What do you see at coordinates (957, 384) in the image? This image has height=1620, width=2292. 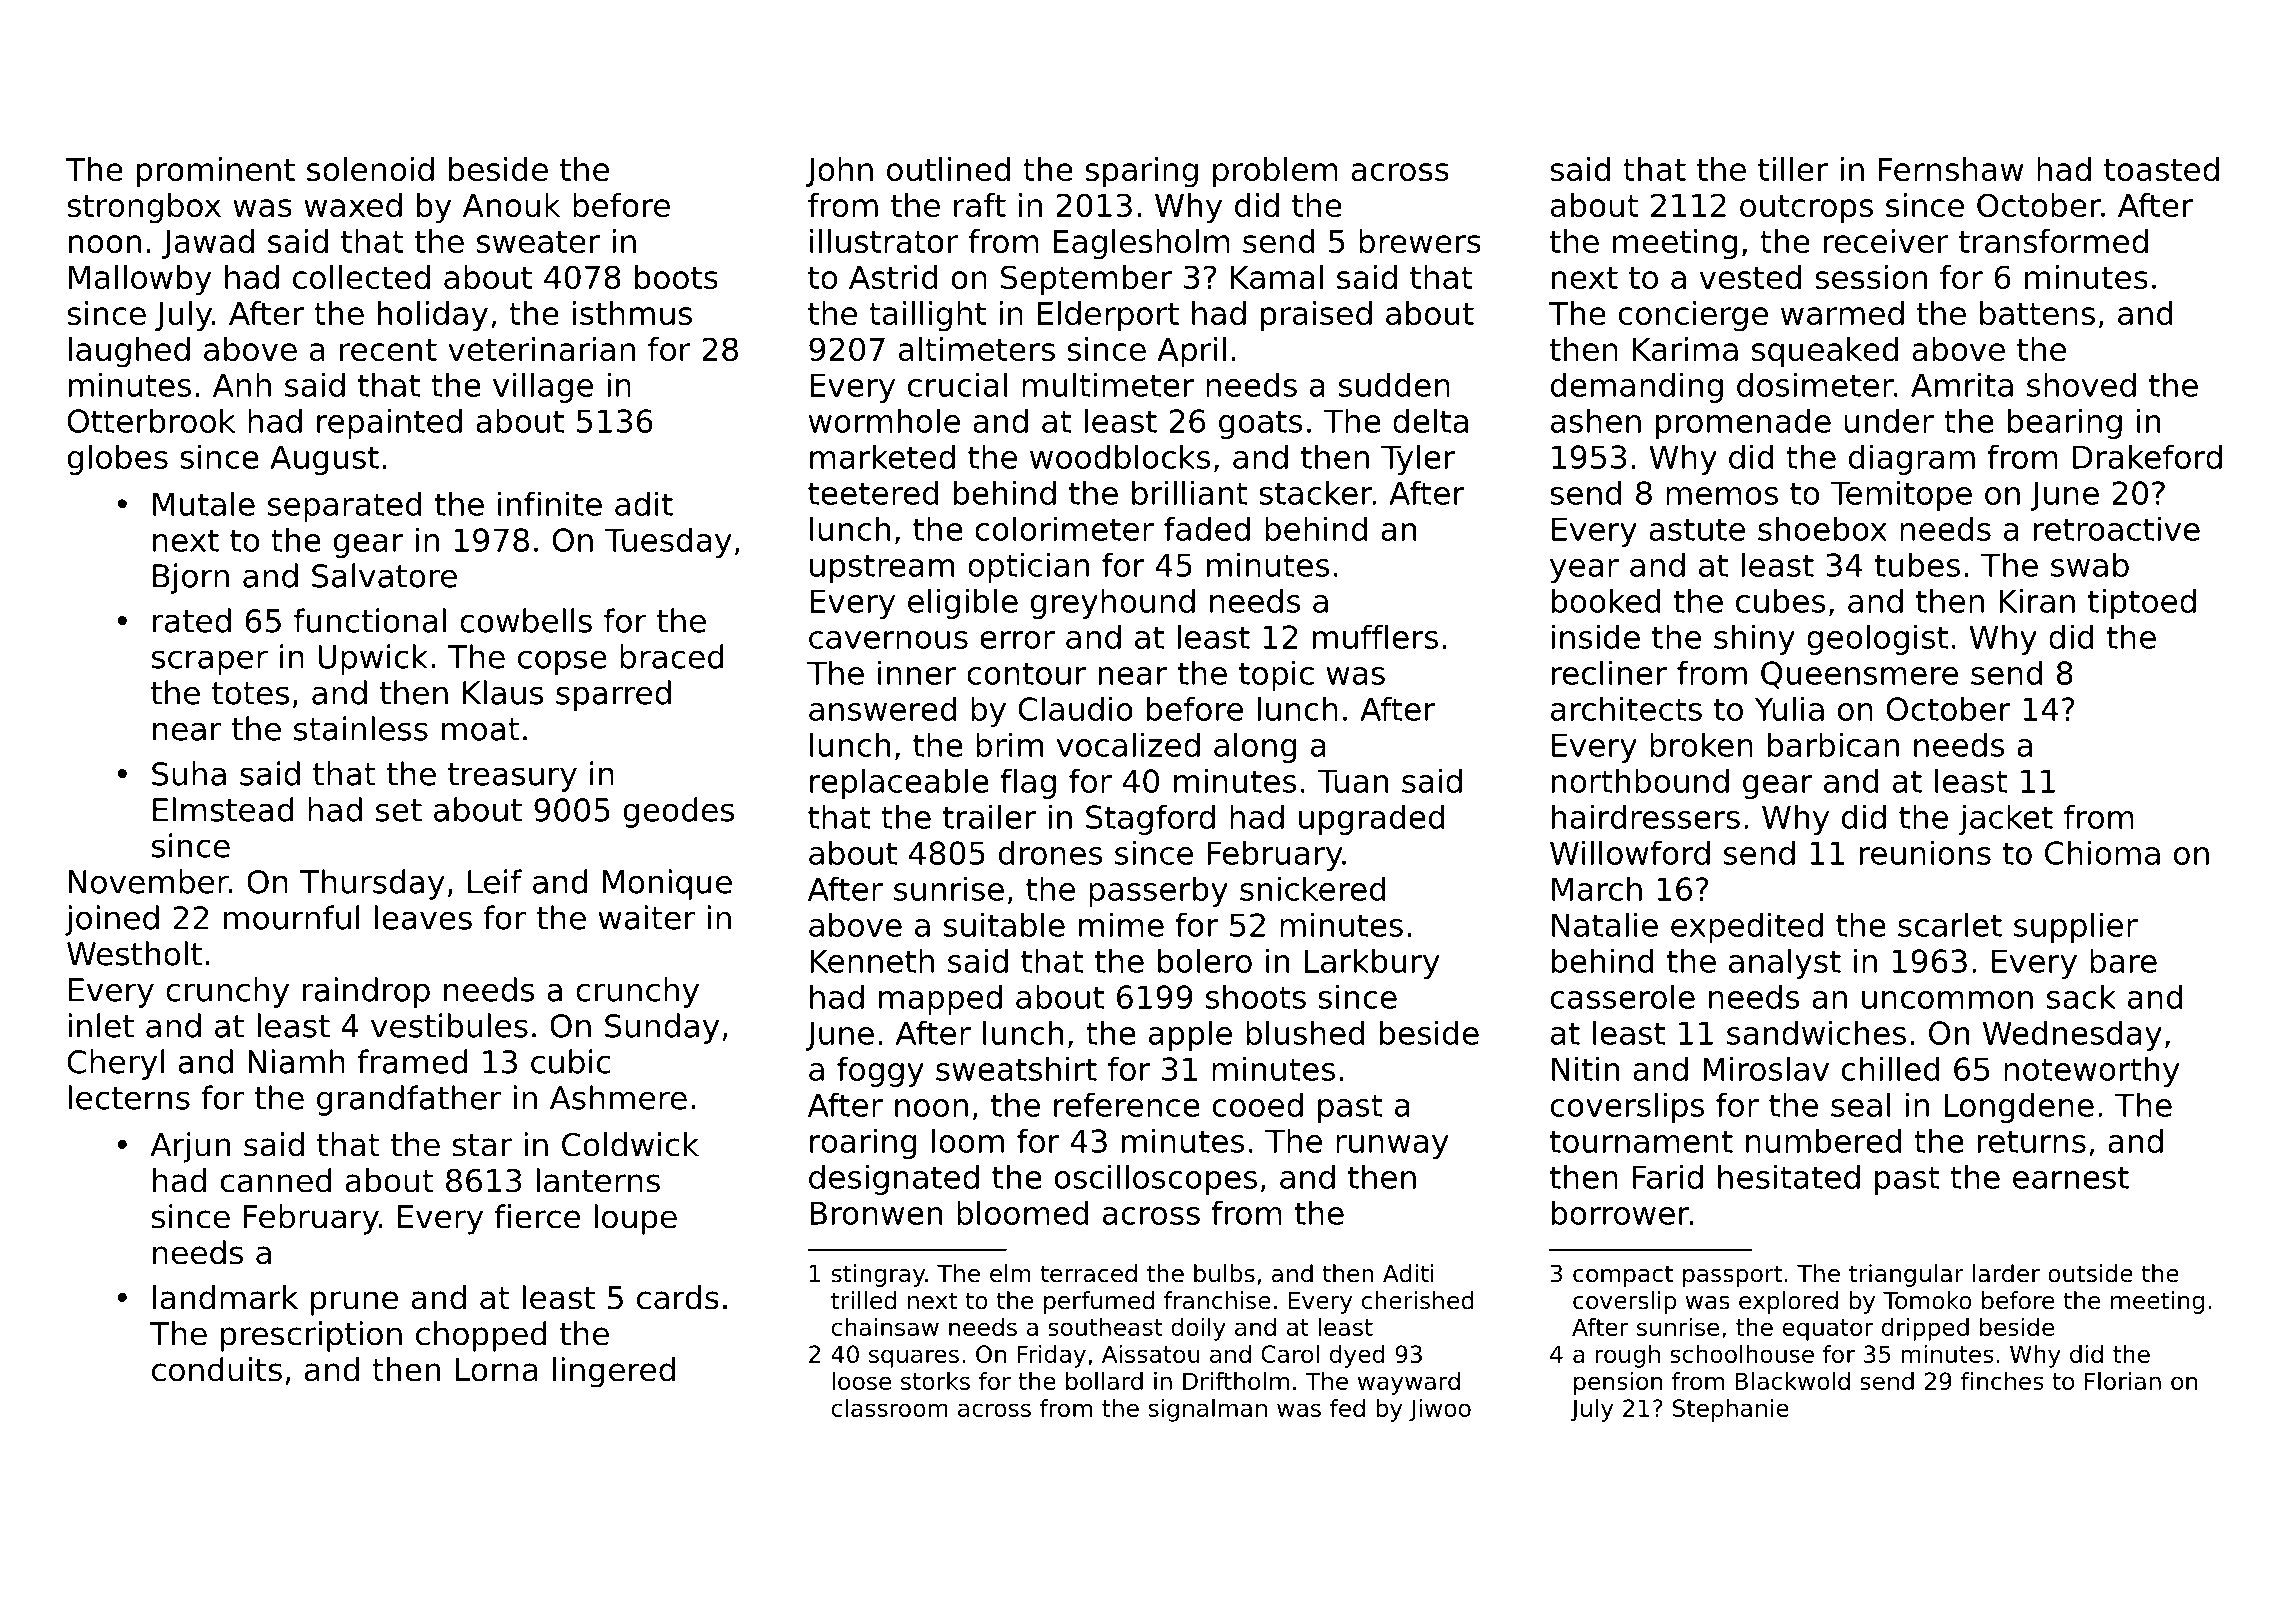 I see `crucial` at bounding box center [957, 384].
